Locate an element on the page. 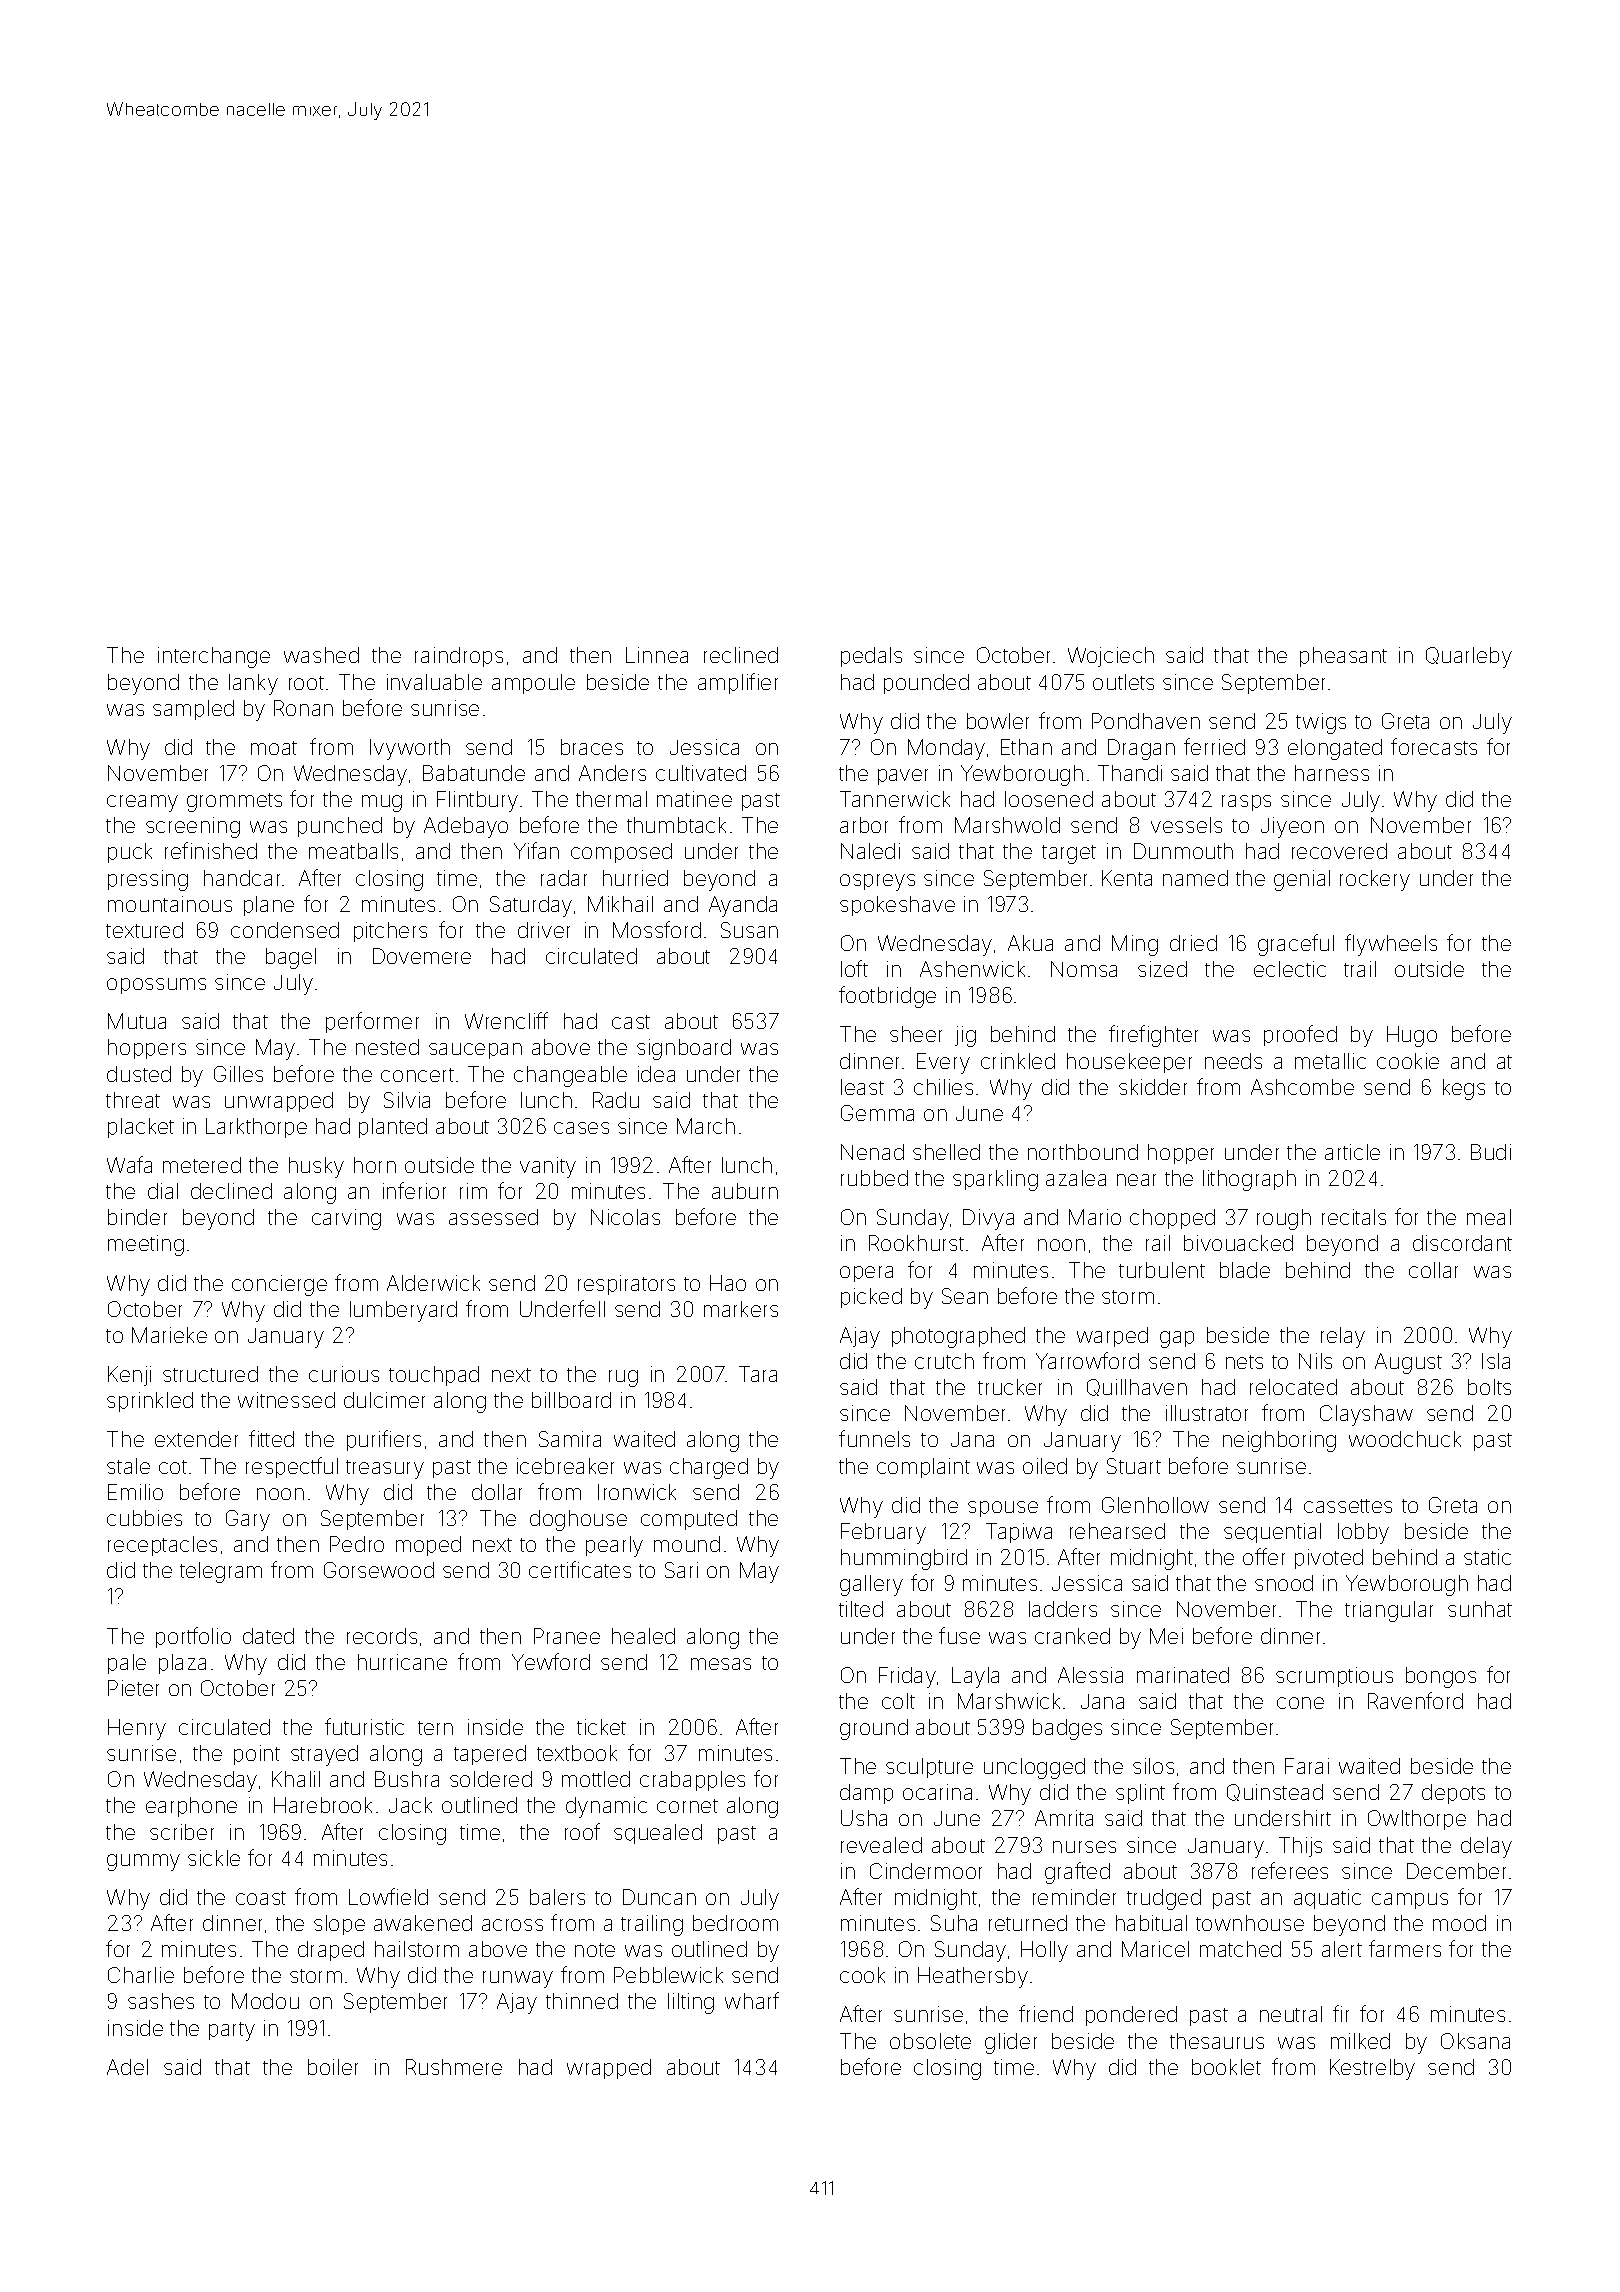  receptacles is located at coordinates (162, 1546).
